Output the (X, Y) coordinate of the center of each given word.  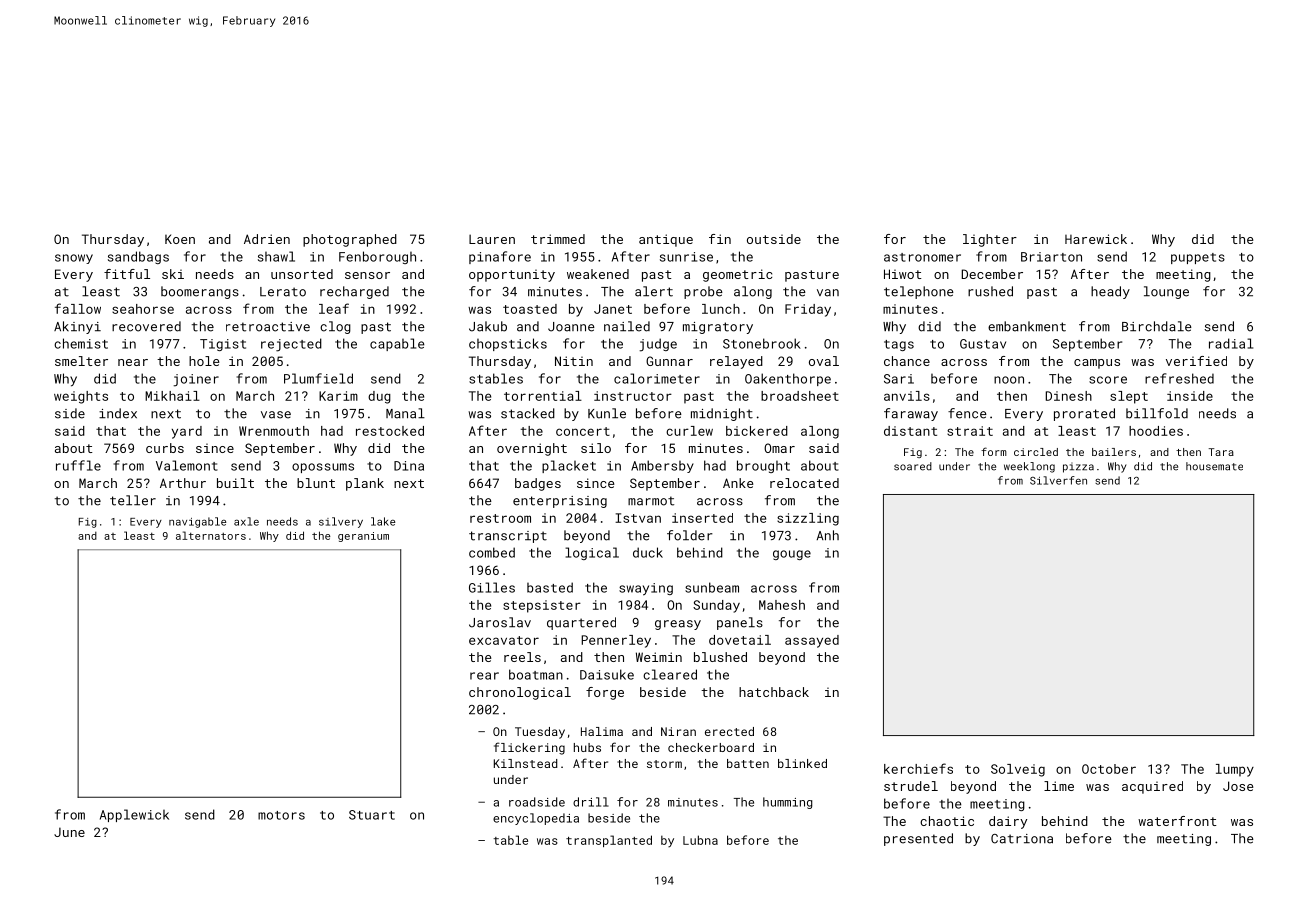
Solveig (1018, 770)
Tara (1221, 452)
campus (1097, 364)
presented (918, 839)
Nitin (574, 361)
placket (569, 466)
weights (81, 397)
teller (133, 500)
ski (173, 274)
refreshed (1179, 378)
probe (703, 292)
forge (605, 693)
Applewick (134, 815)
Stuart (372, 815)
